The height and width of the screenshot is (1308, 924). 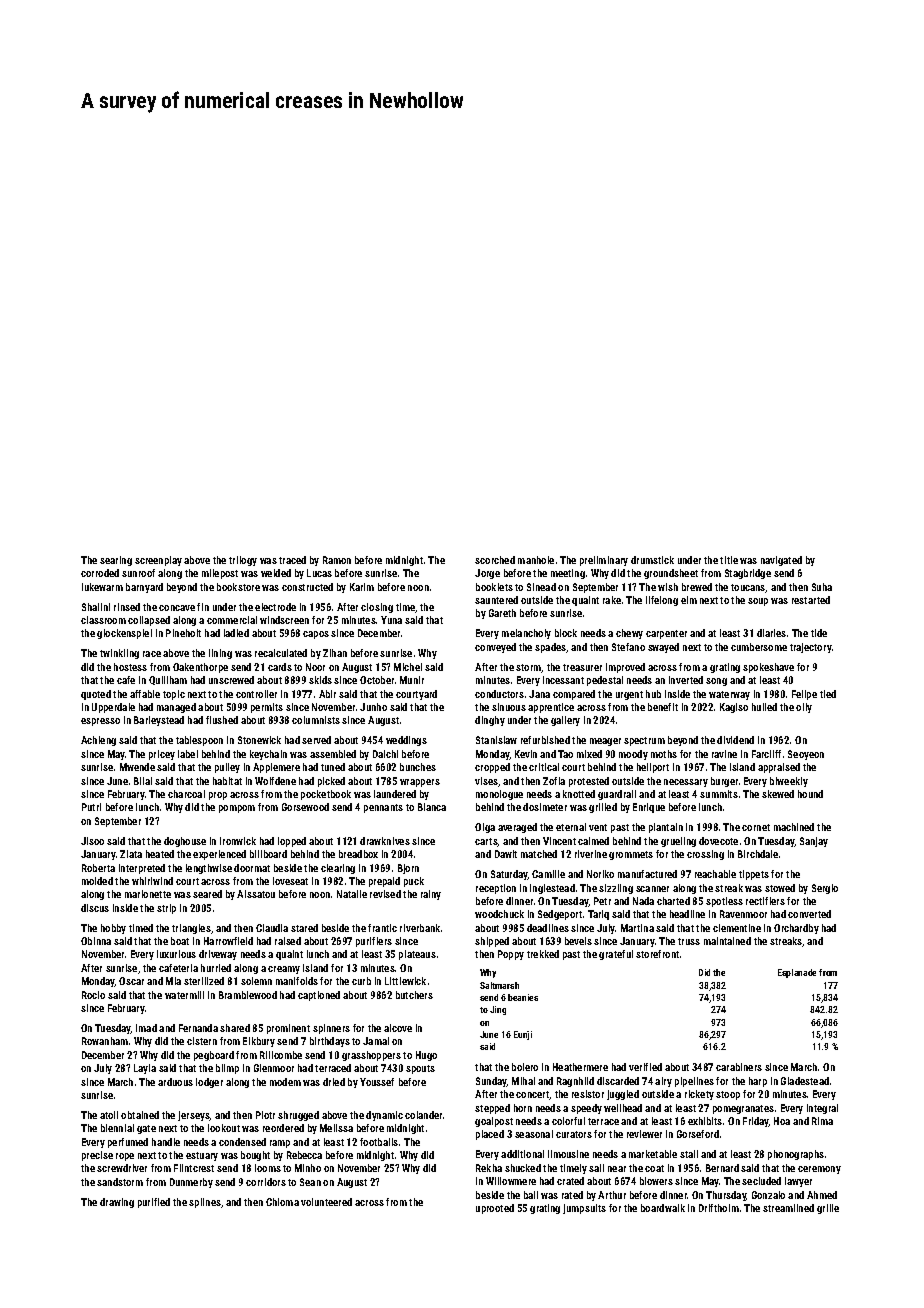 What do you see at coordinates (492, 1109) in the screenshot?
I see `stepped` at bounding box center [492, 1109].
